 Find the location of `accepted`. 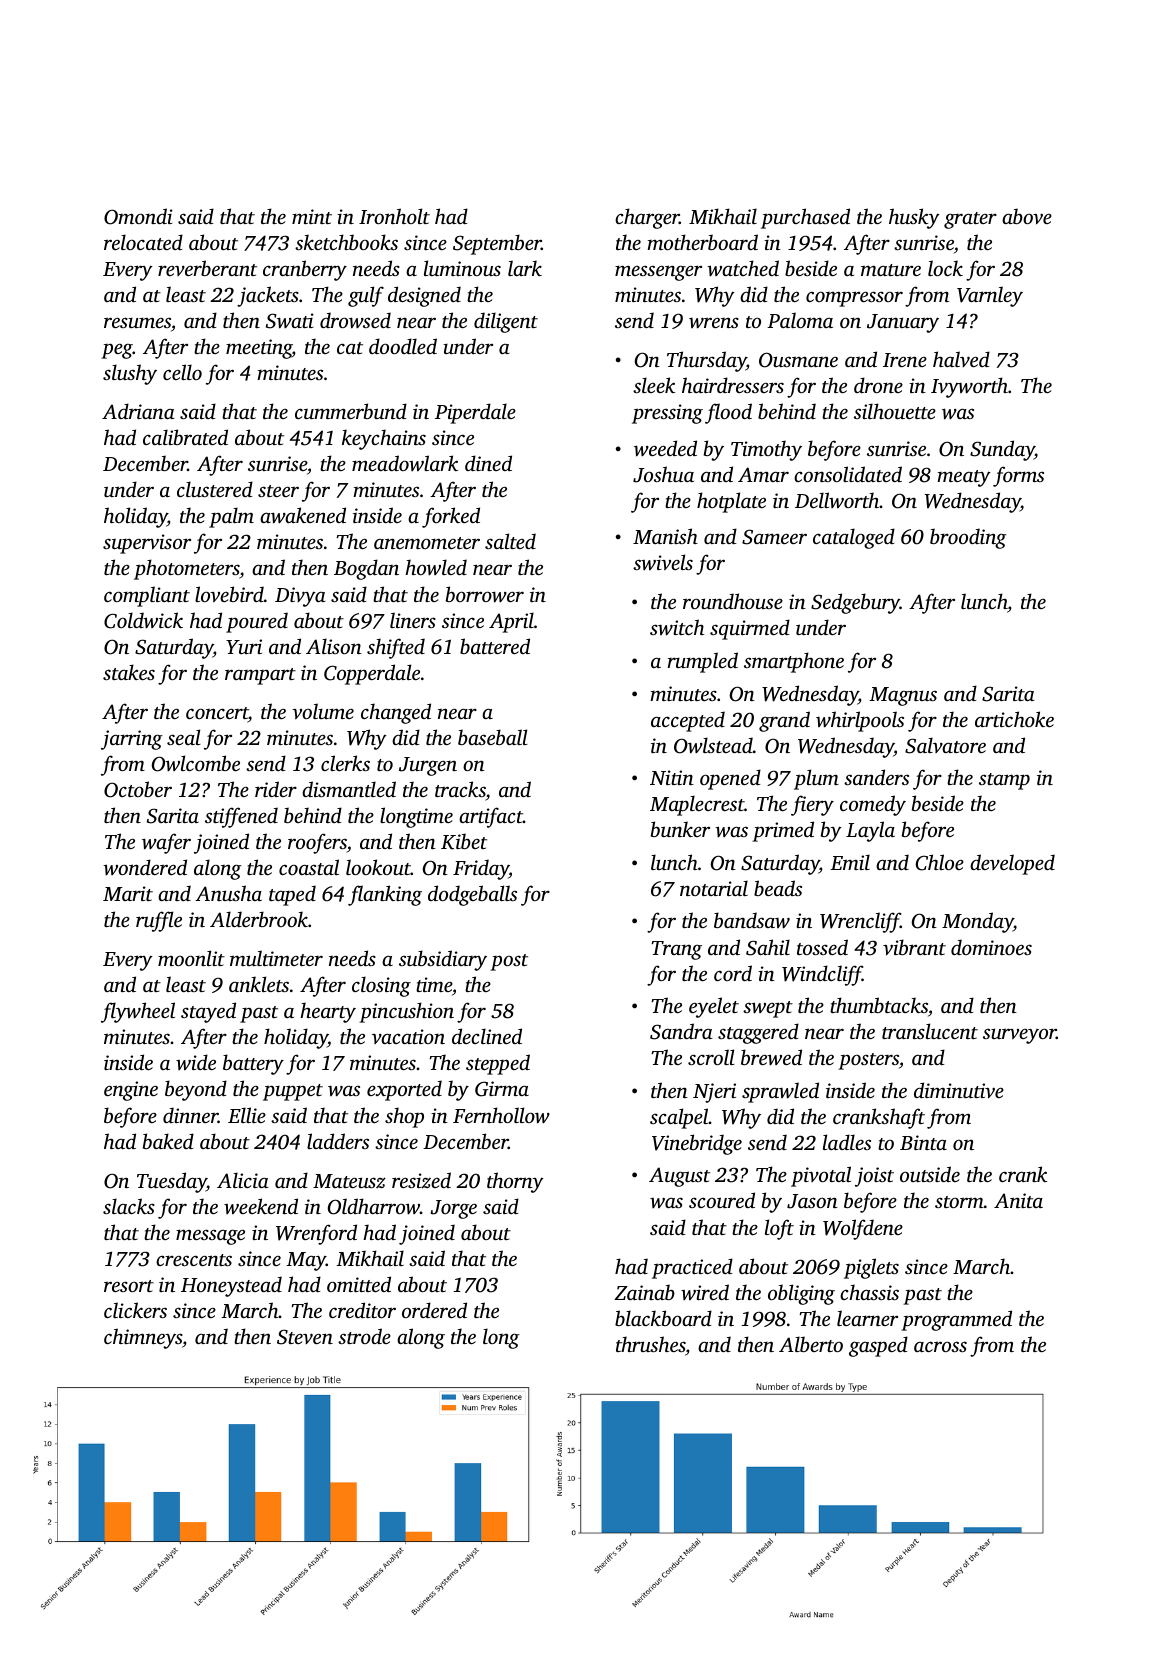

accepted is located at coordinates (688, 721).
